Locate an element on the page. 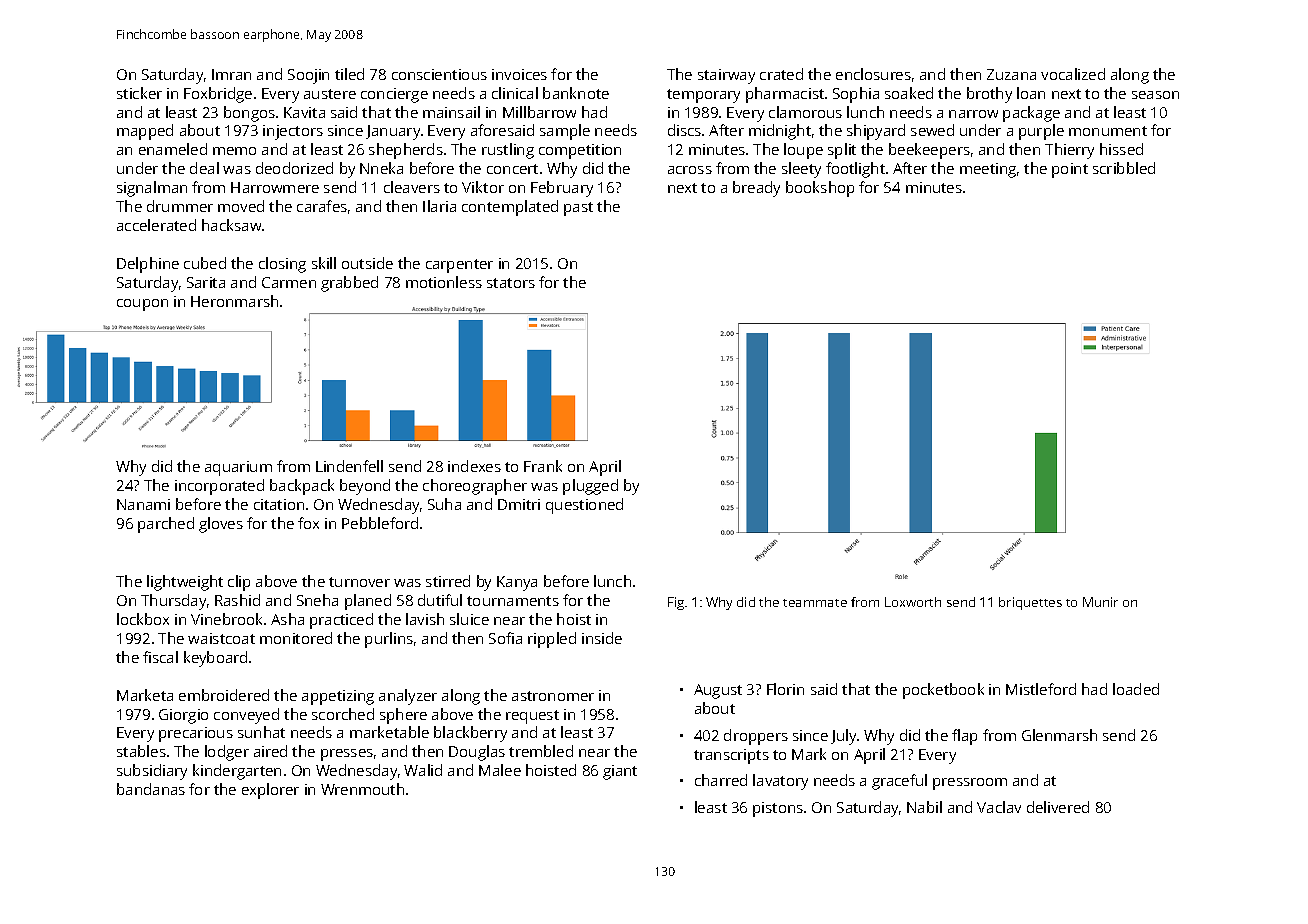  tiled is located at coordinates (349, 74).
